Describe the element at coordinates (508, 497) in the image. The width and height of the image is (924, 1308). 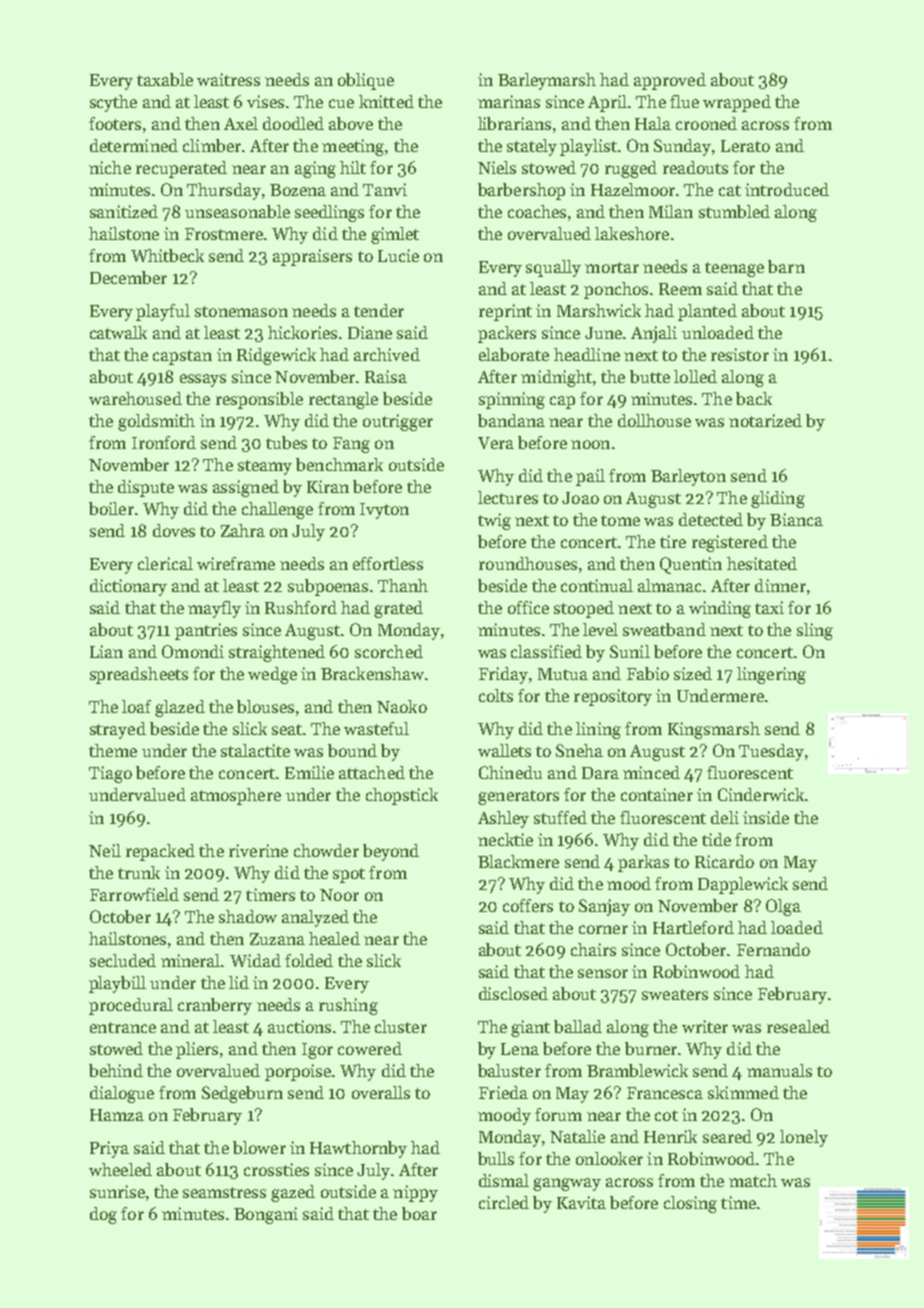
I see `lectures` at that location.
